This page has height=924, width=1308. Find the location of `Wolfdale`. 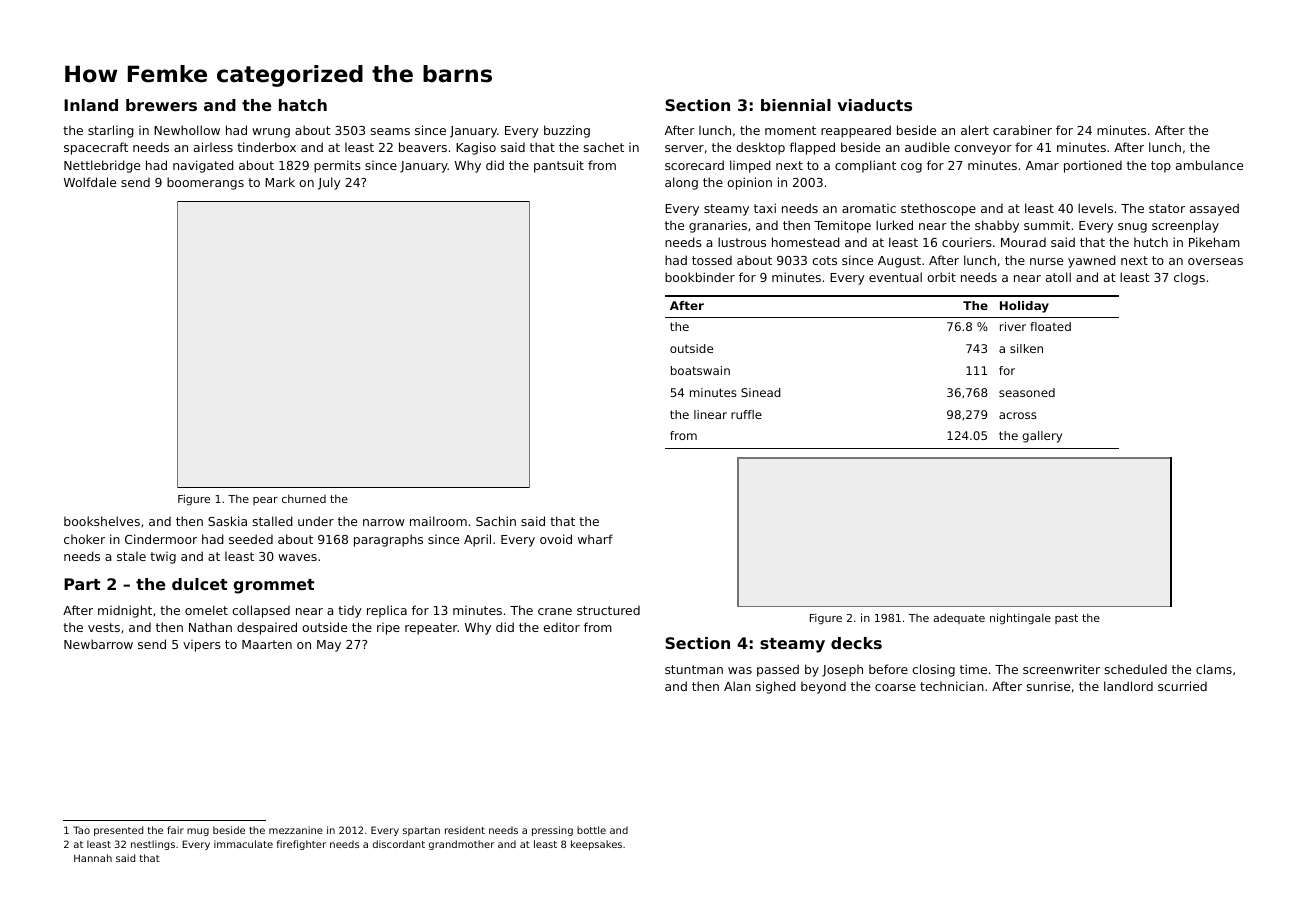

Wolfdale is located at coordinates (90, 182).
